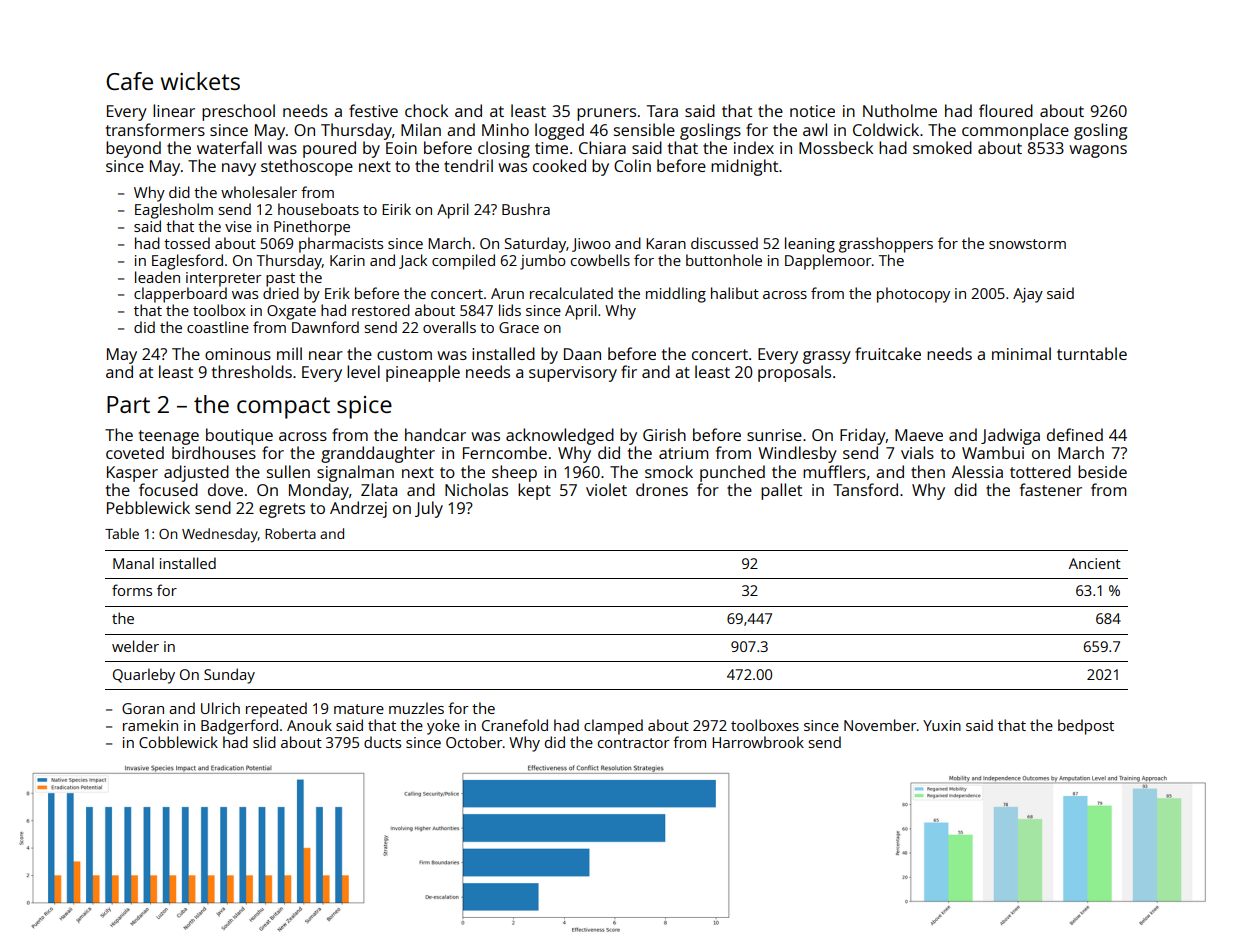 Image resolution: width=1233 pixels, height=952 pixels. What do you see at coordinates (169, 437) in the screenshot?
I see `teenage` at bounding box center [169, 437].
